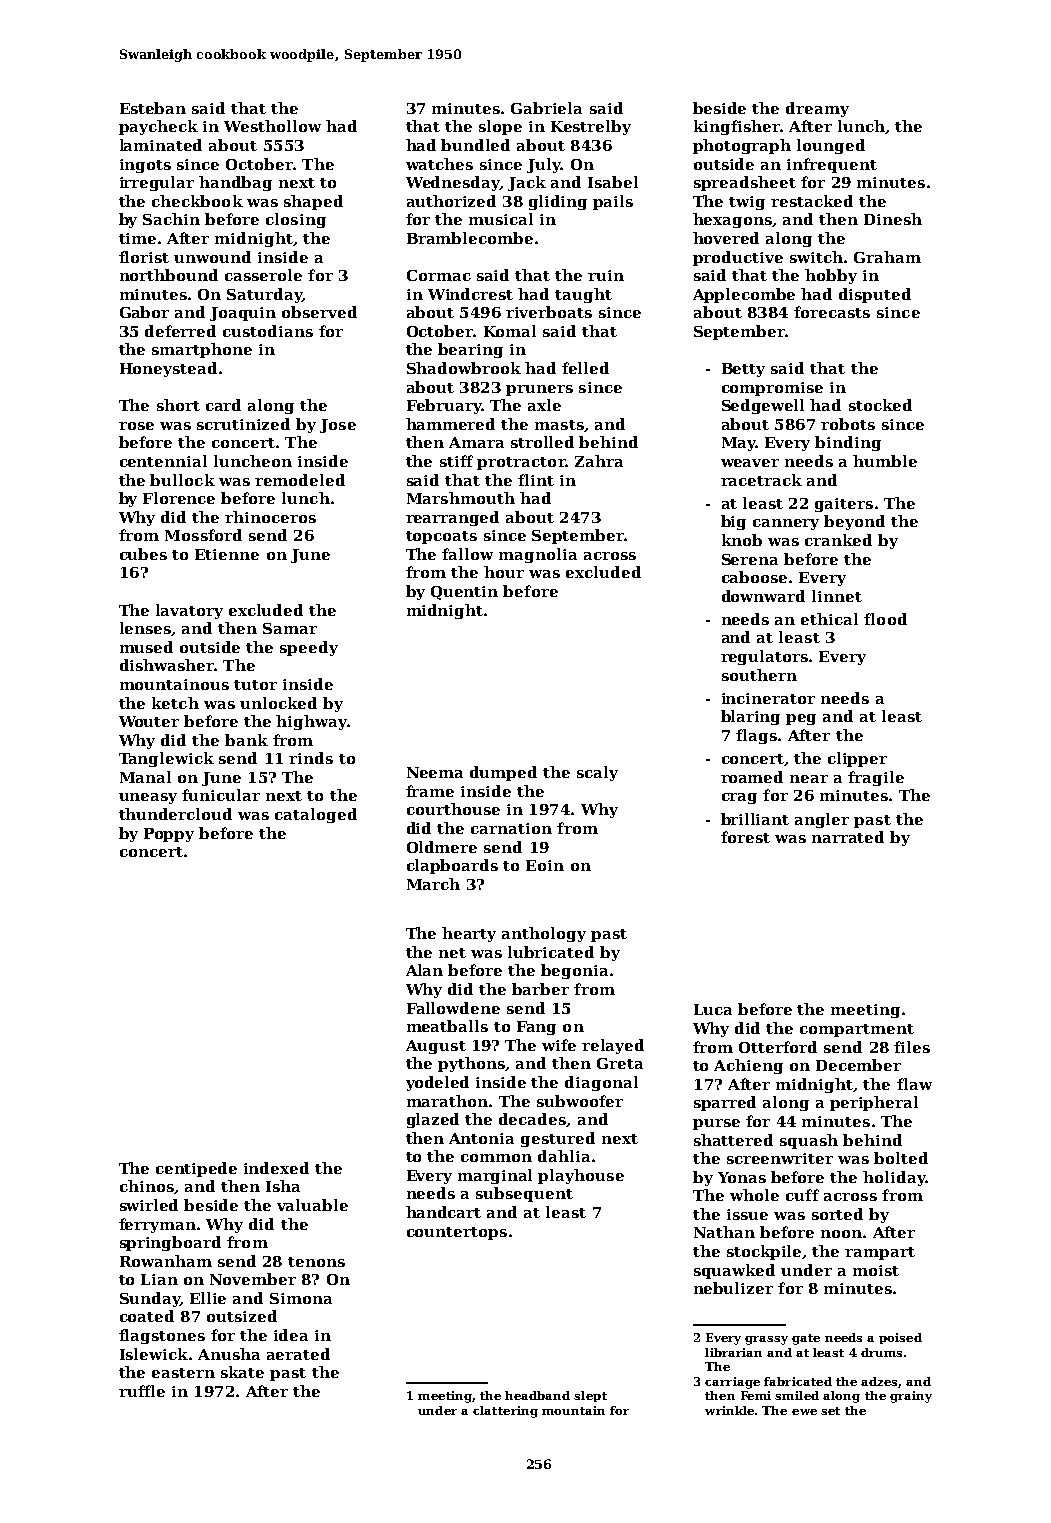 This image has height=1523, width=1051. What do you see at coordinates (885, 619) in the image?
I see `flood` at bounding box center [885, 619].
